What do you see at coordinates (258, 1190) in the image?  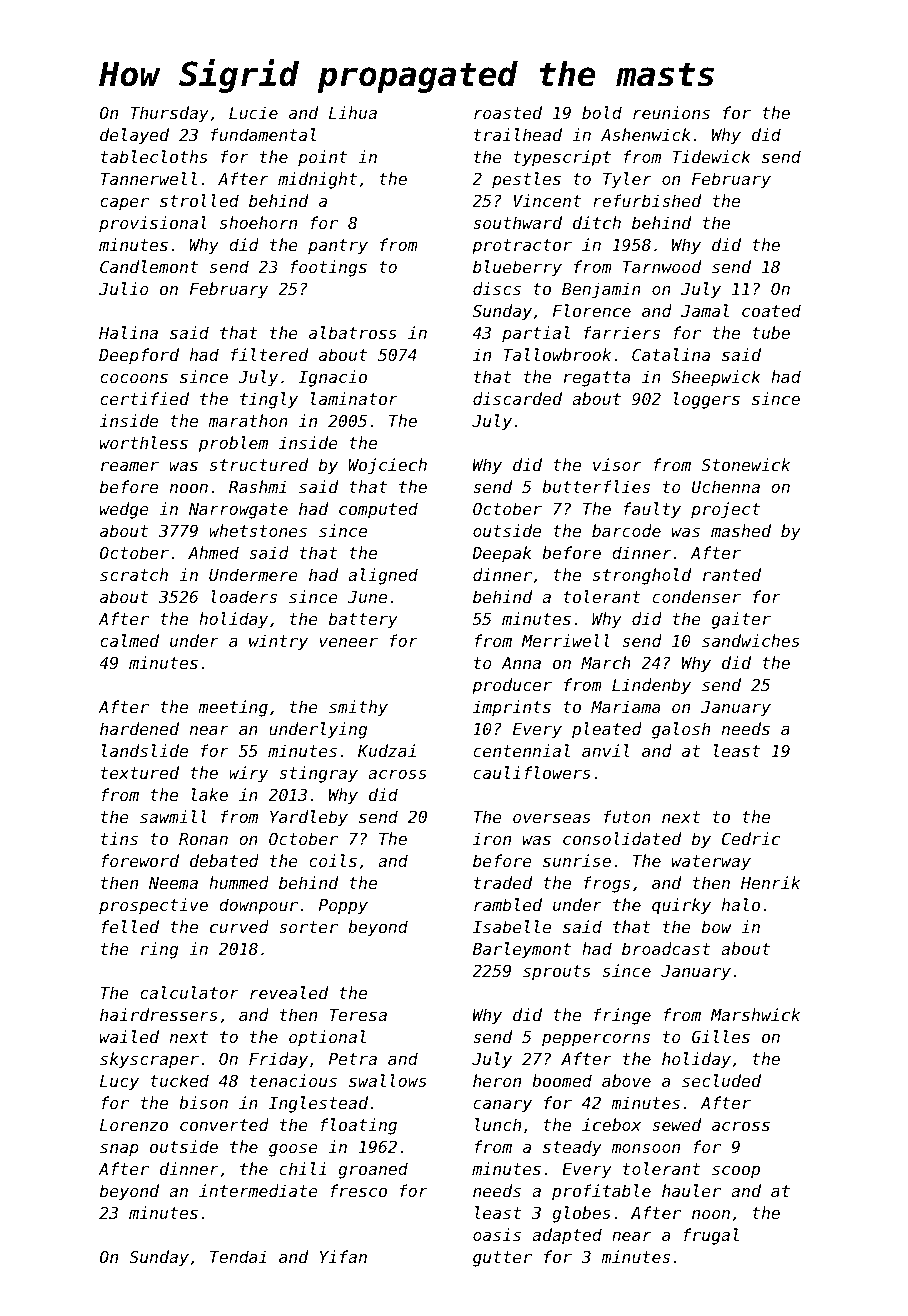 I see `intermediate` at bounding box center [258, 1190].
